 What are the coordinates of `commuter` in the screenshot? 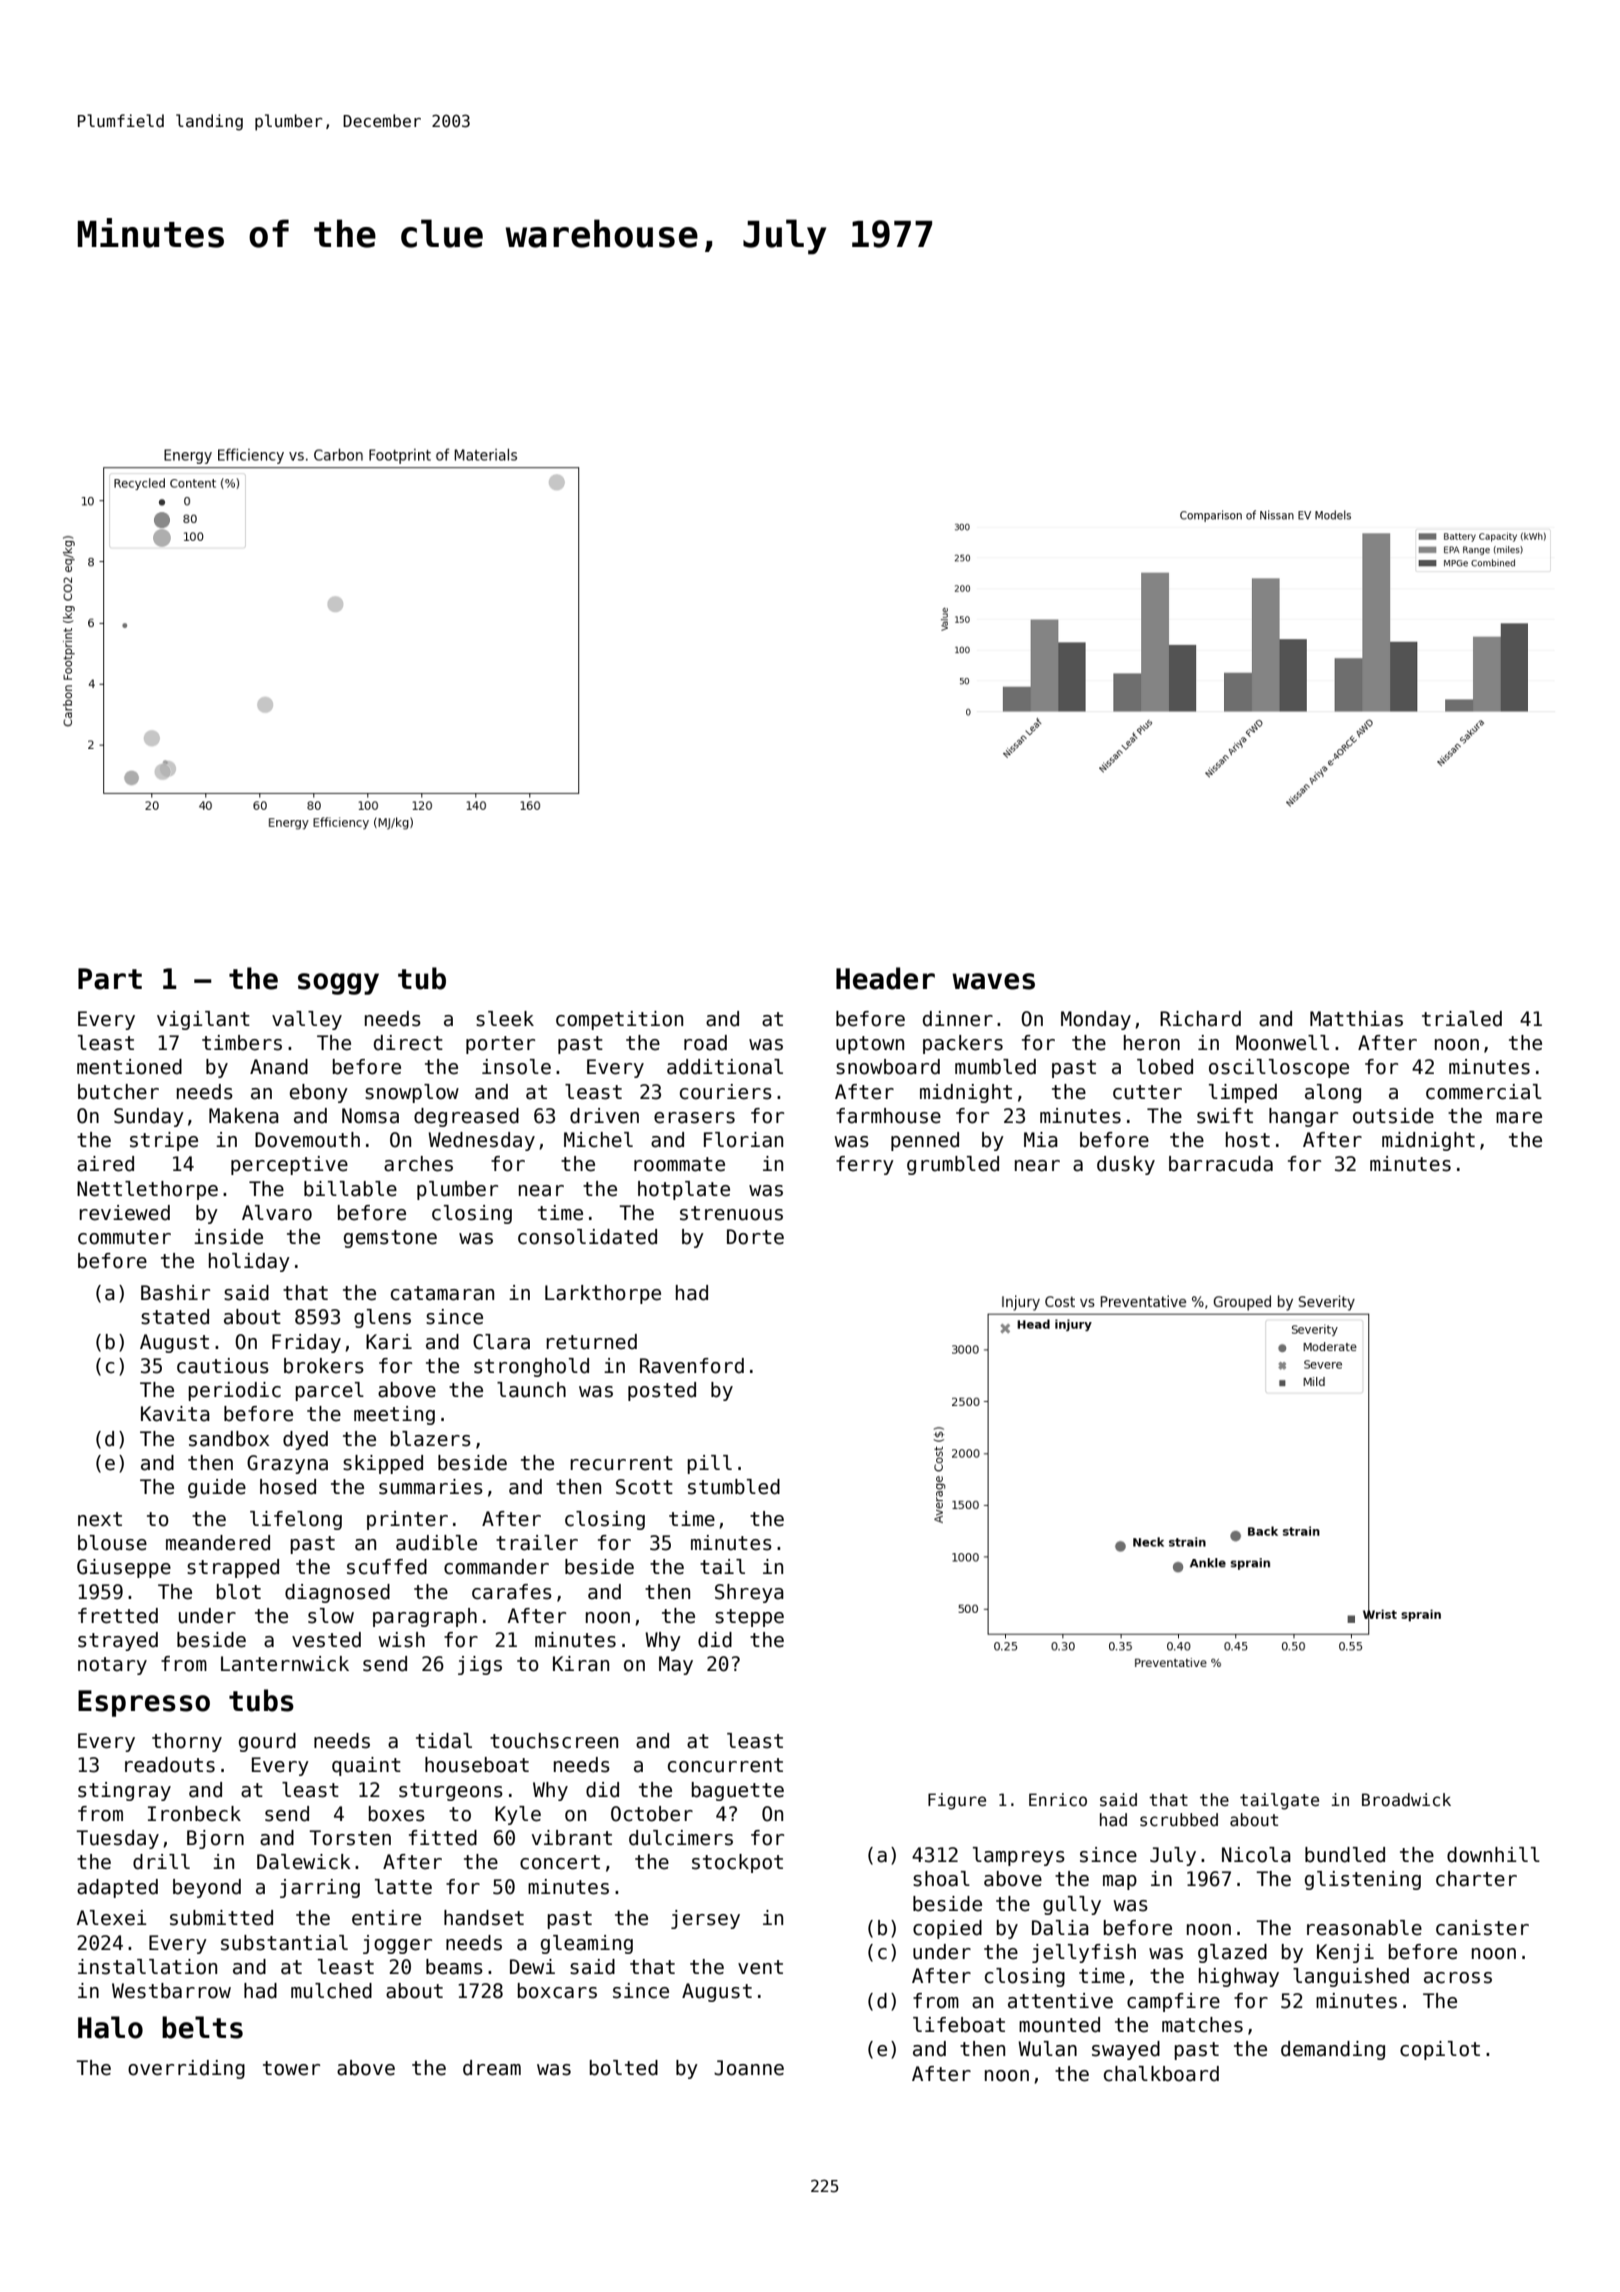 It's located at (124, 1237).
